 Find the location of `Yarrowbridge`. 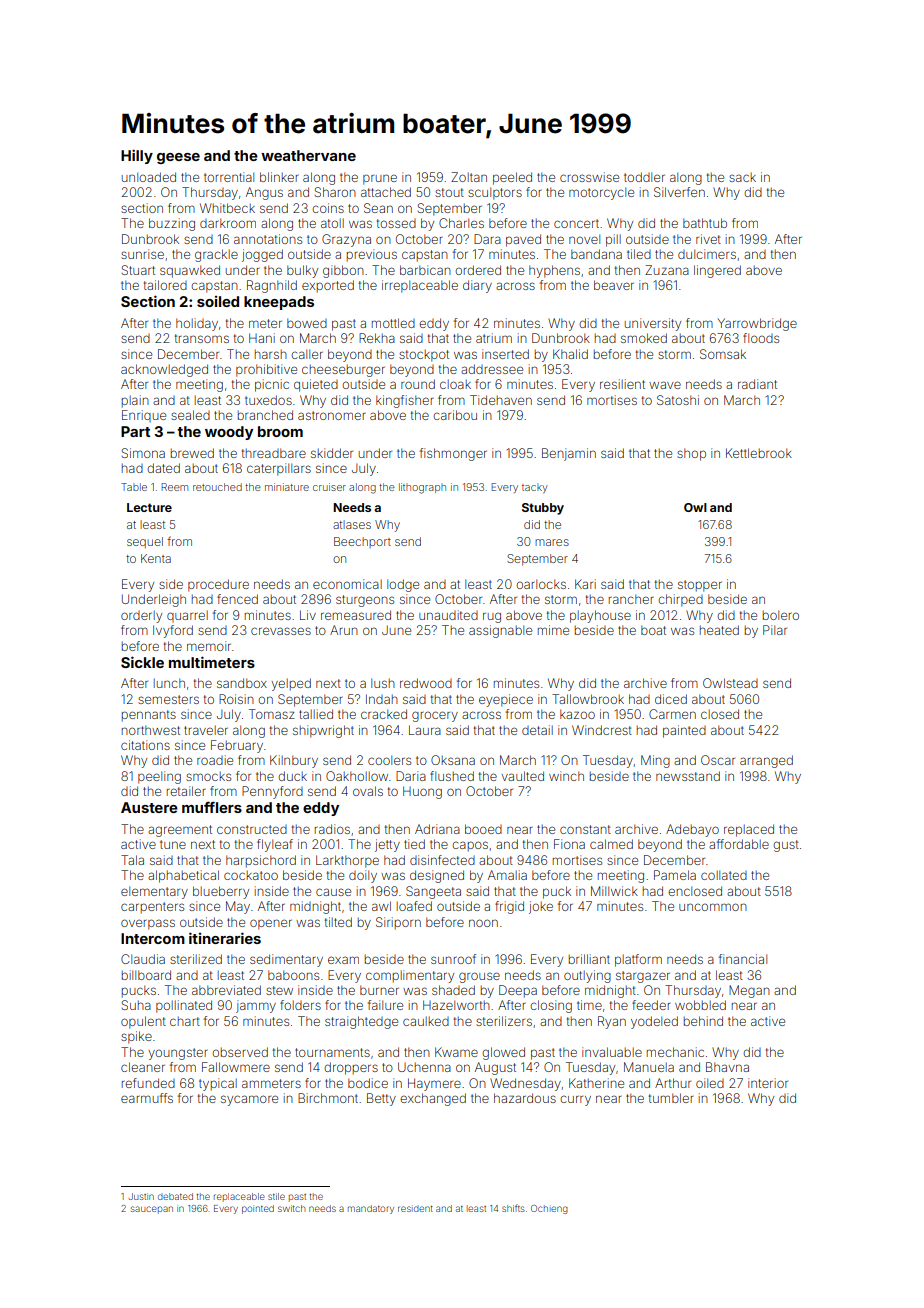

Yarrowbridge is located at coordinates (757, 324).
